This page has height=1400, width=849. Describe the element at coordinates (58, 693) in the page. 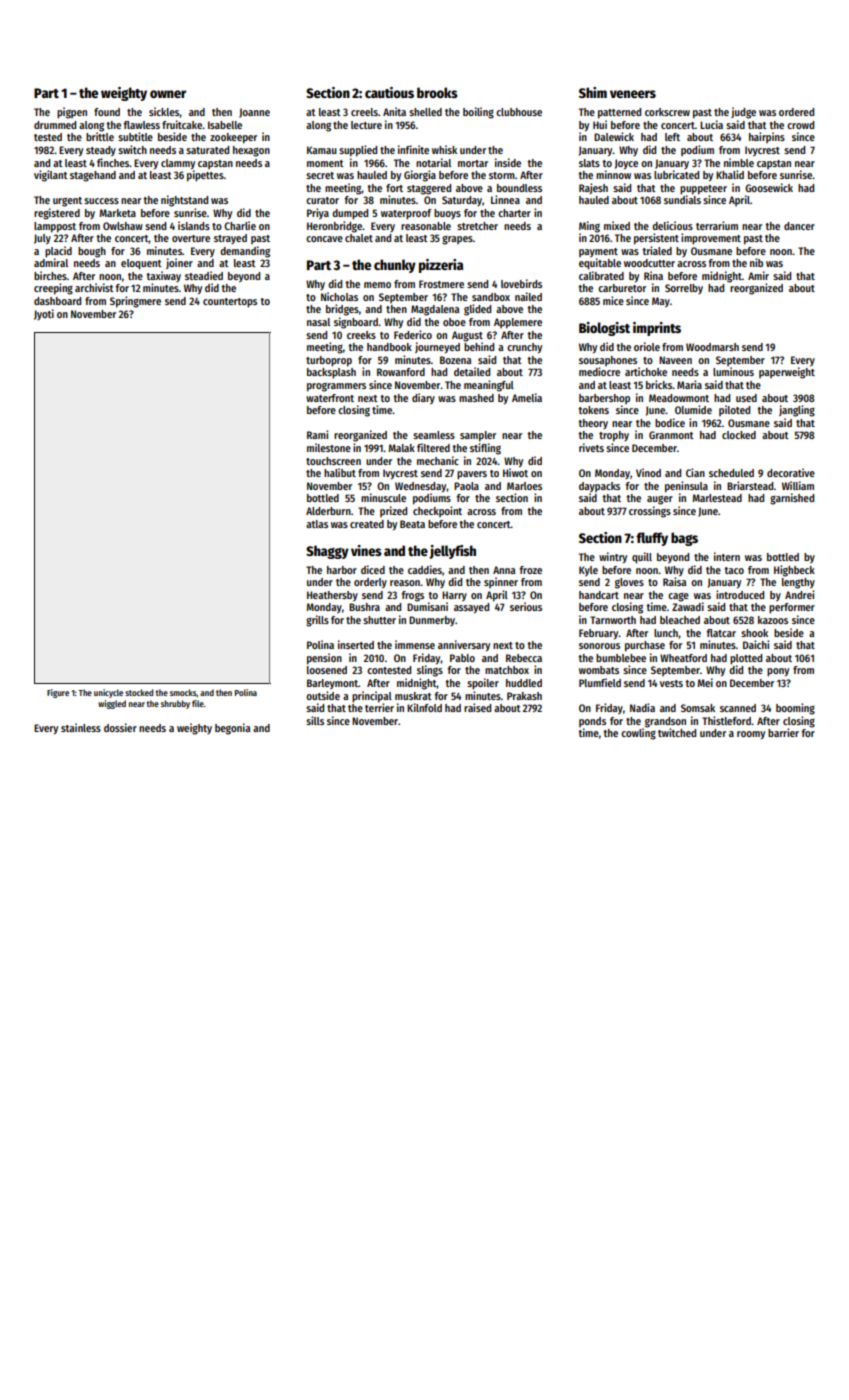

I see `Figure` at that location.
